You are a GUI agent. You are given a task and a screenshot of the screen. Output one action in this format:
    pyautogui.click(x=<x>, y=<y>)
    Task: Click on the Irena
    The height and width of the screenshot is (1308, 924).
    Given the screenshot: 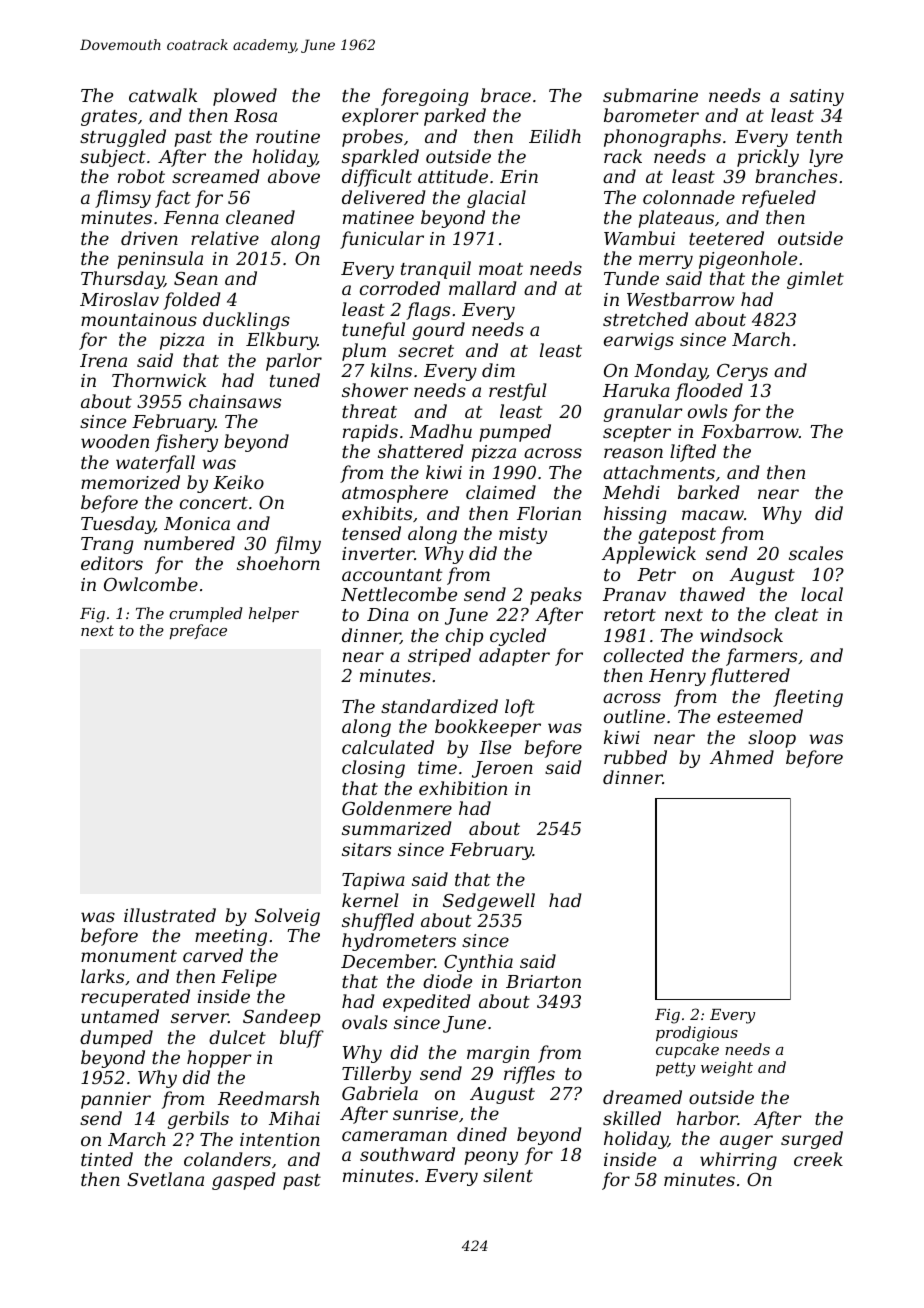 What is the action you would take?
    pyautogui.click(x=103, y=360)
